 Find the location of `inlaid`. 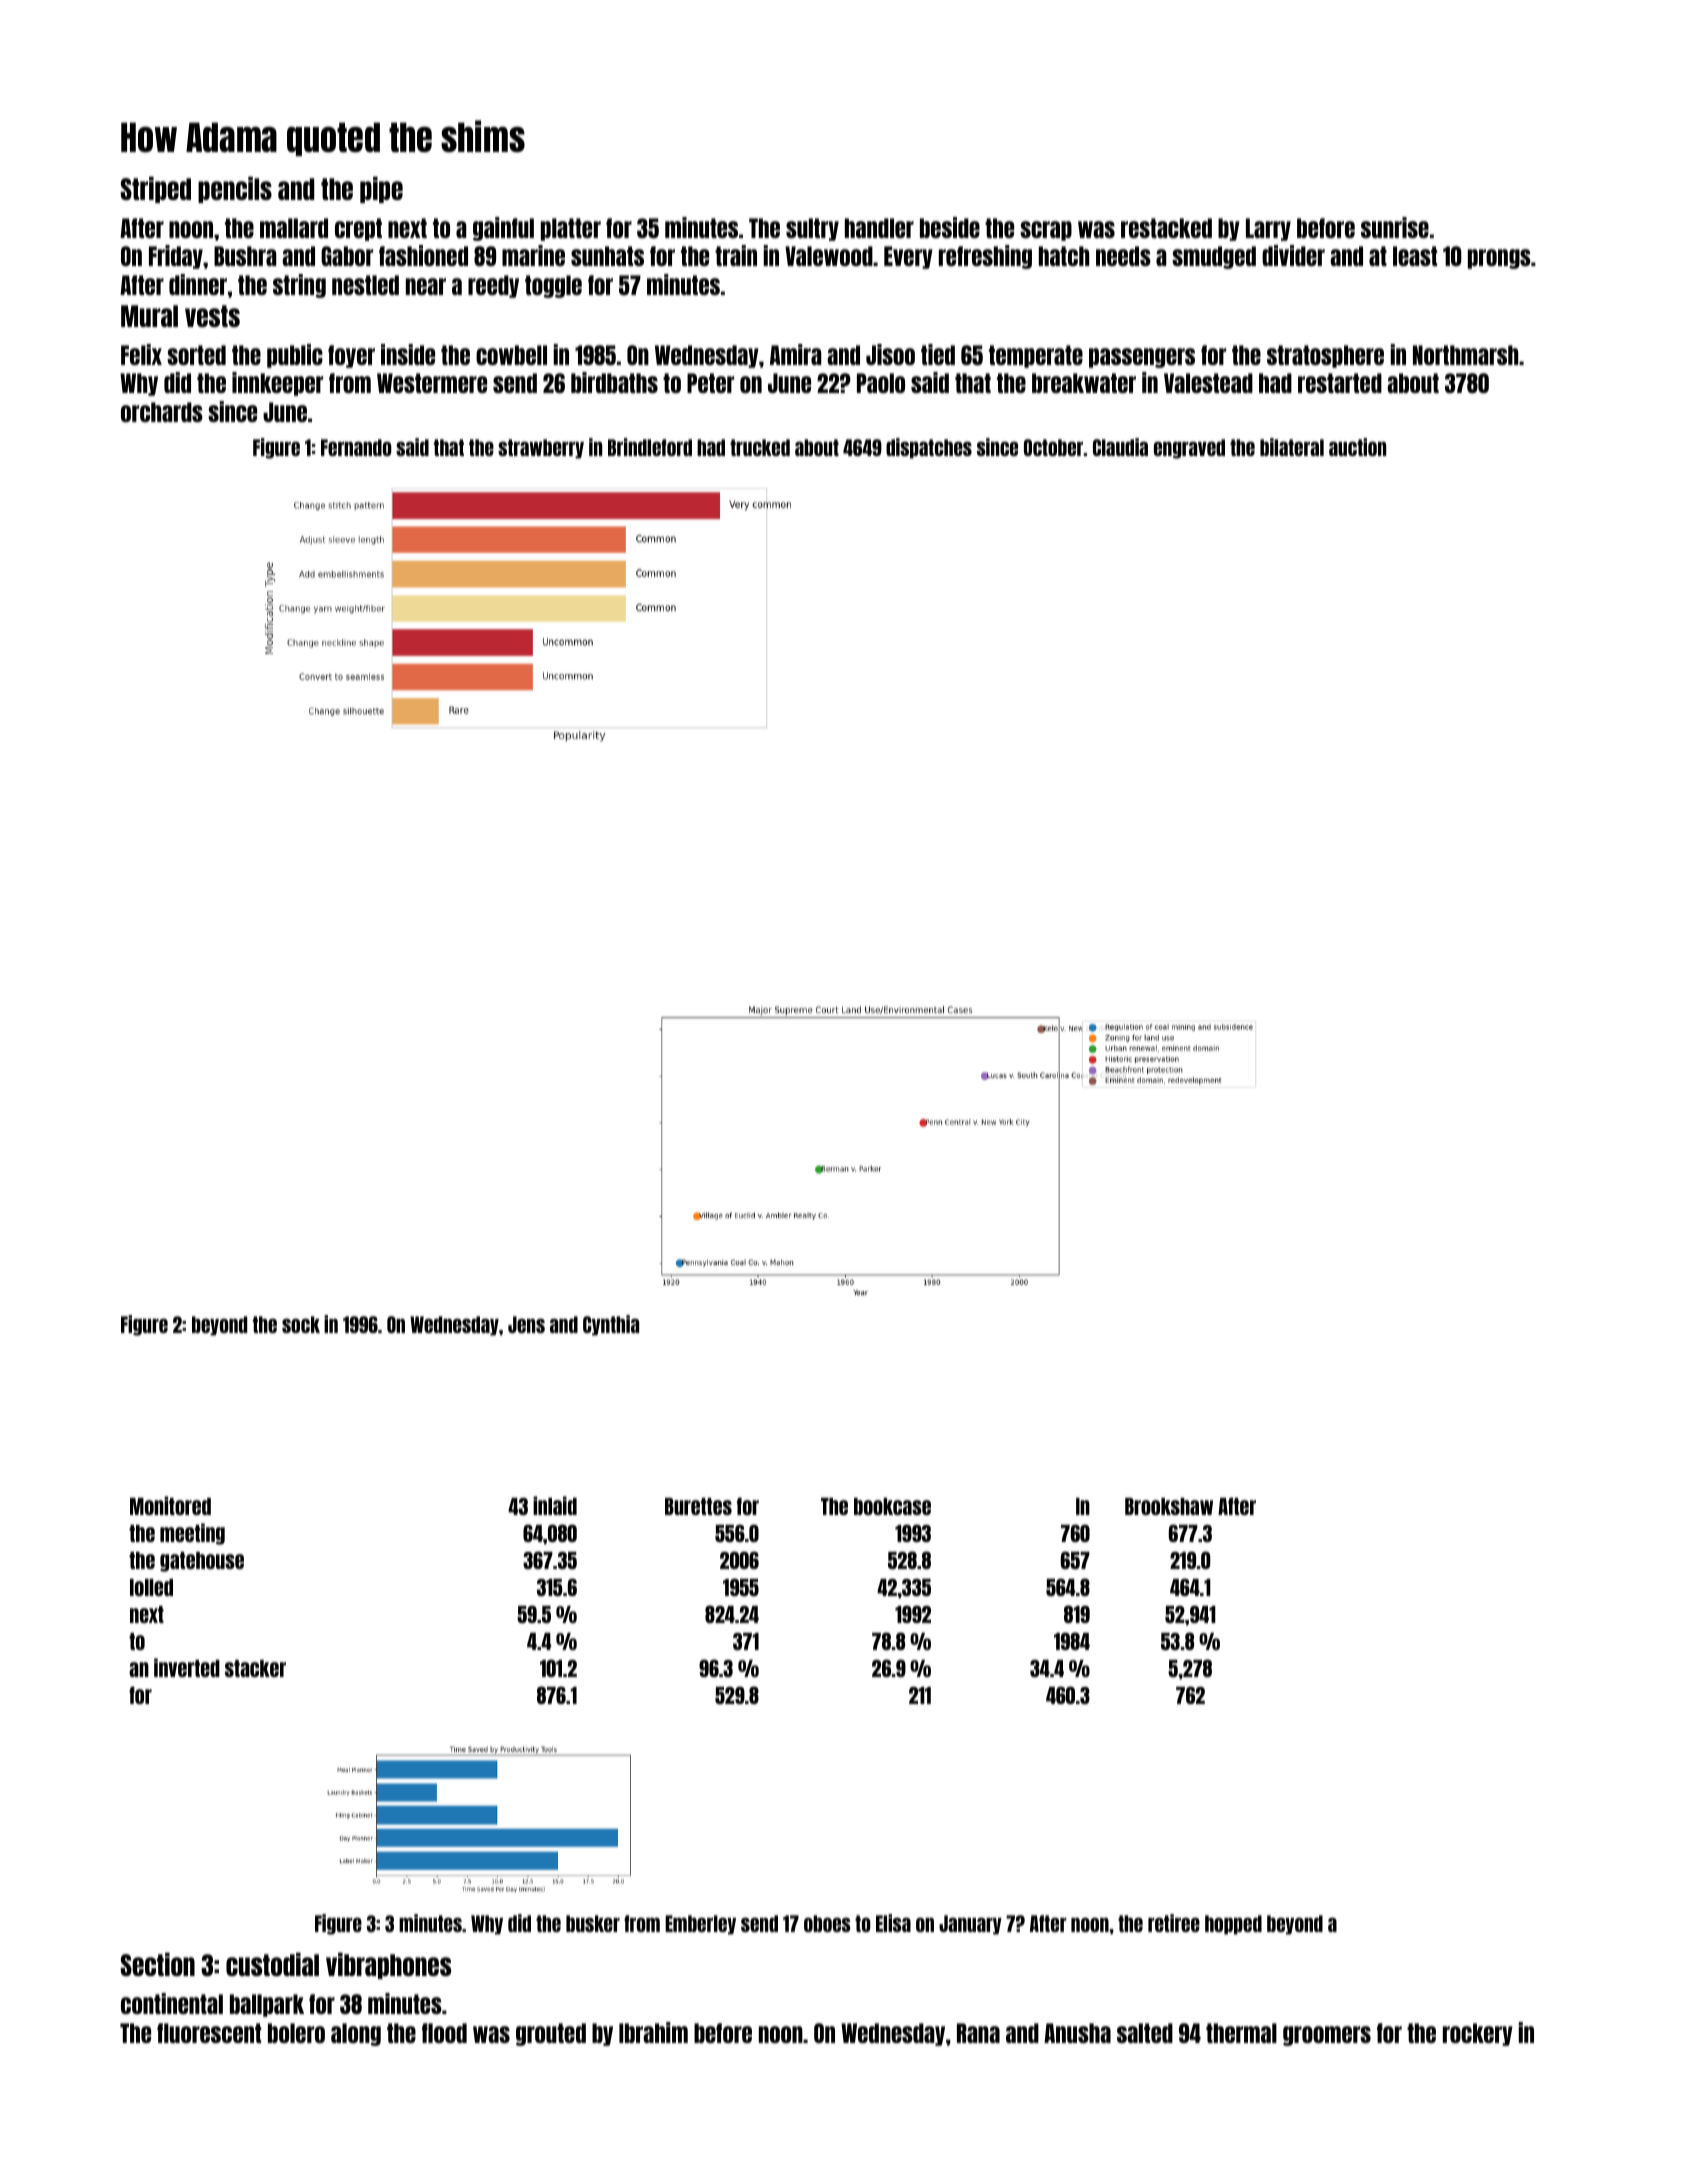

inlaid is located at coordinates (555, 1505).
